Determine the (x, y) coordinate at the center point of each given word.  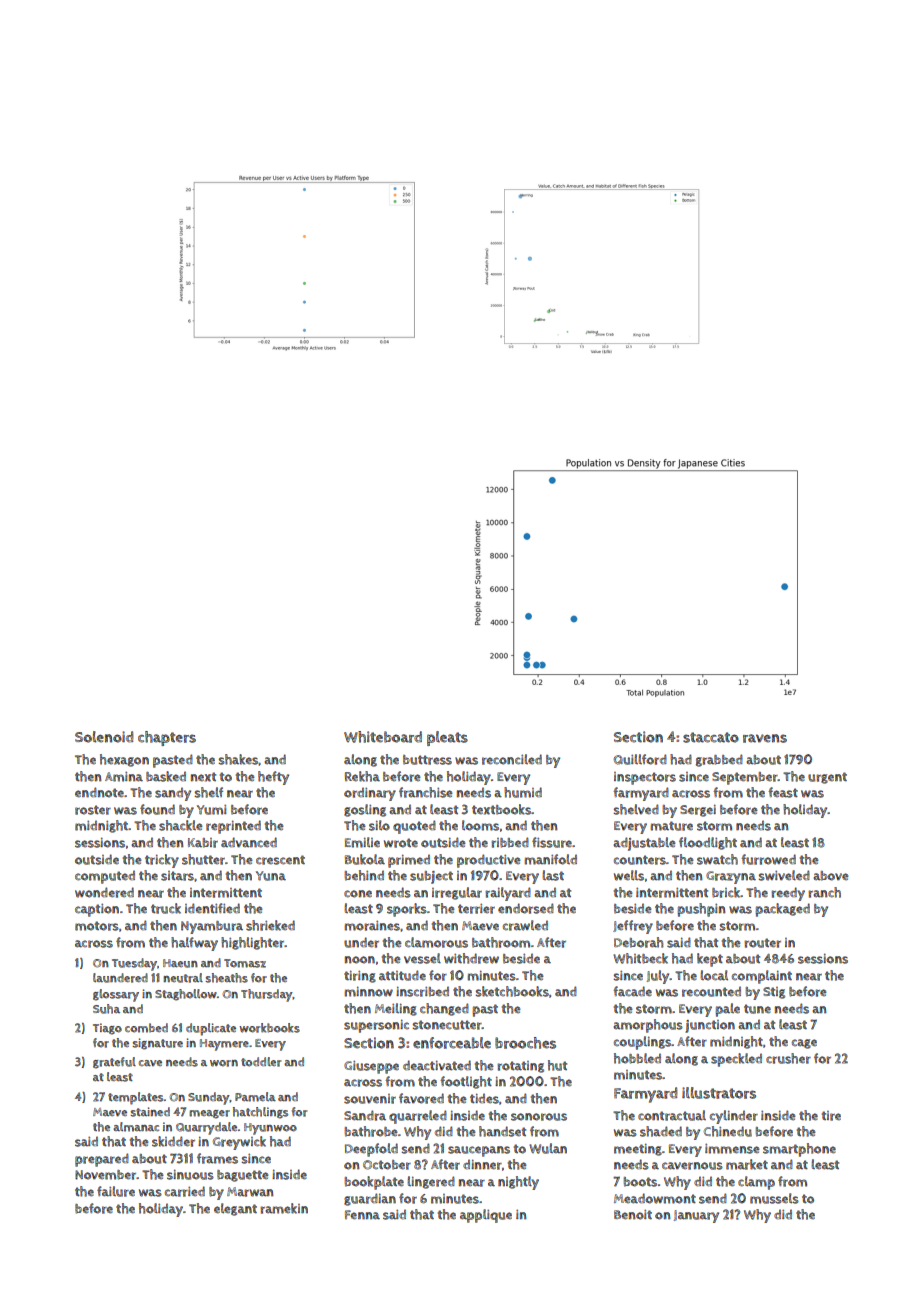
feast (783, 792)
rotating (520, 1067)
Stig (774, 993)
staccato (711, 737)
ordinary (370, 794)
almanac (136, 1127)
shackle (181, 825)
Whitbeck (640, 958)
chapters (167, 738)
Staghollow (186, 995)
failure (116, 1191)
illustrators (719, 1093)
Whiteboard (383, 737)
